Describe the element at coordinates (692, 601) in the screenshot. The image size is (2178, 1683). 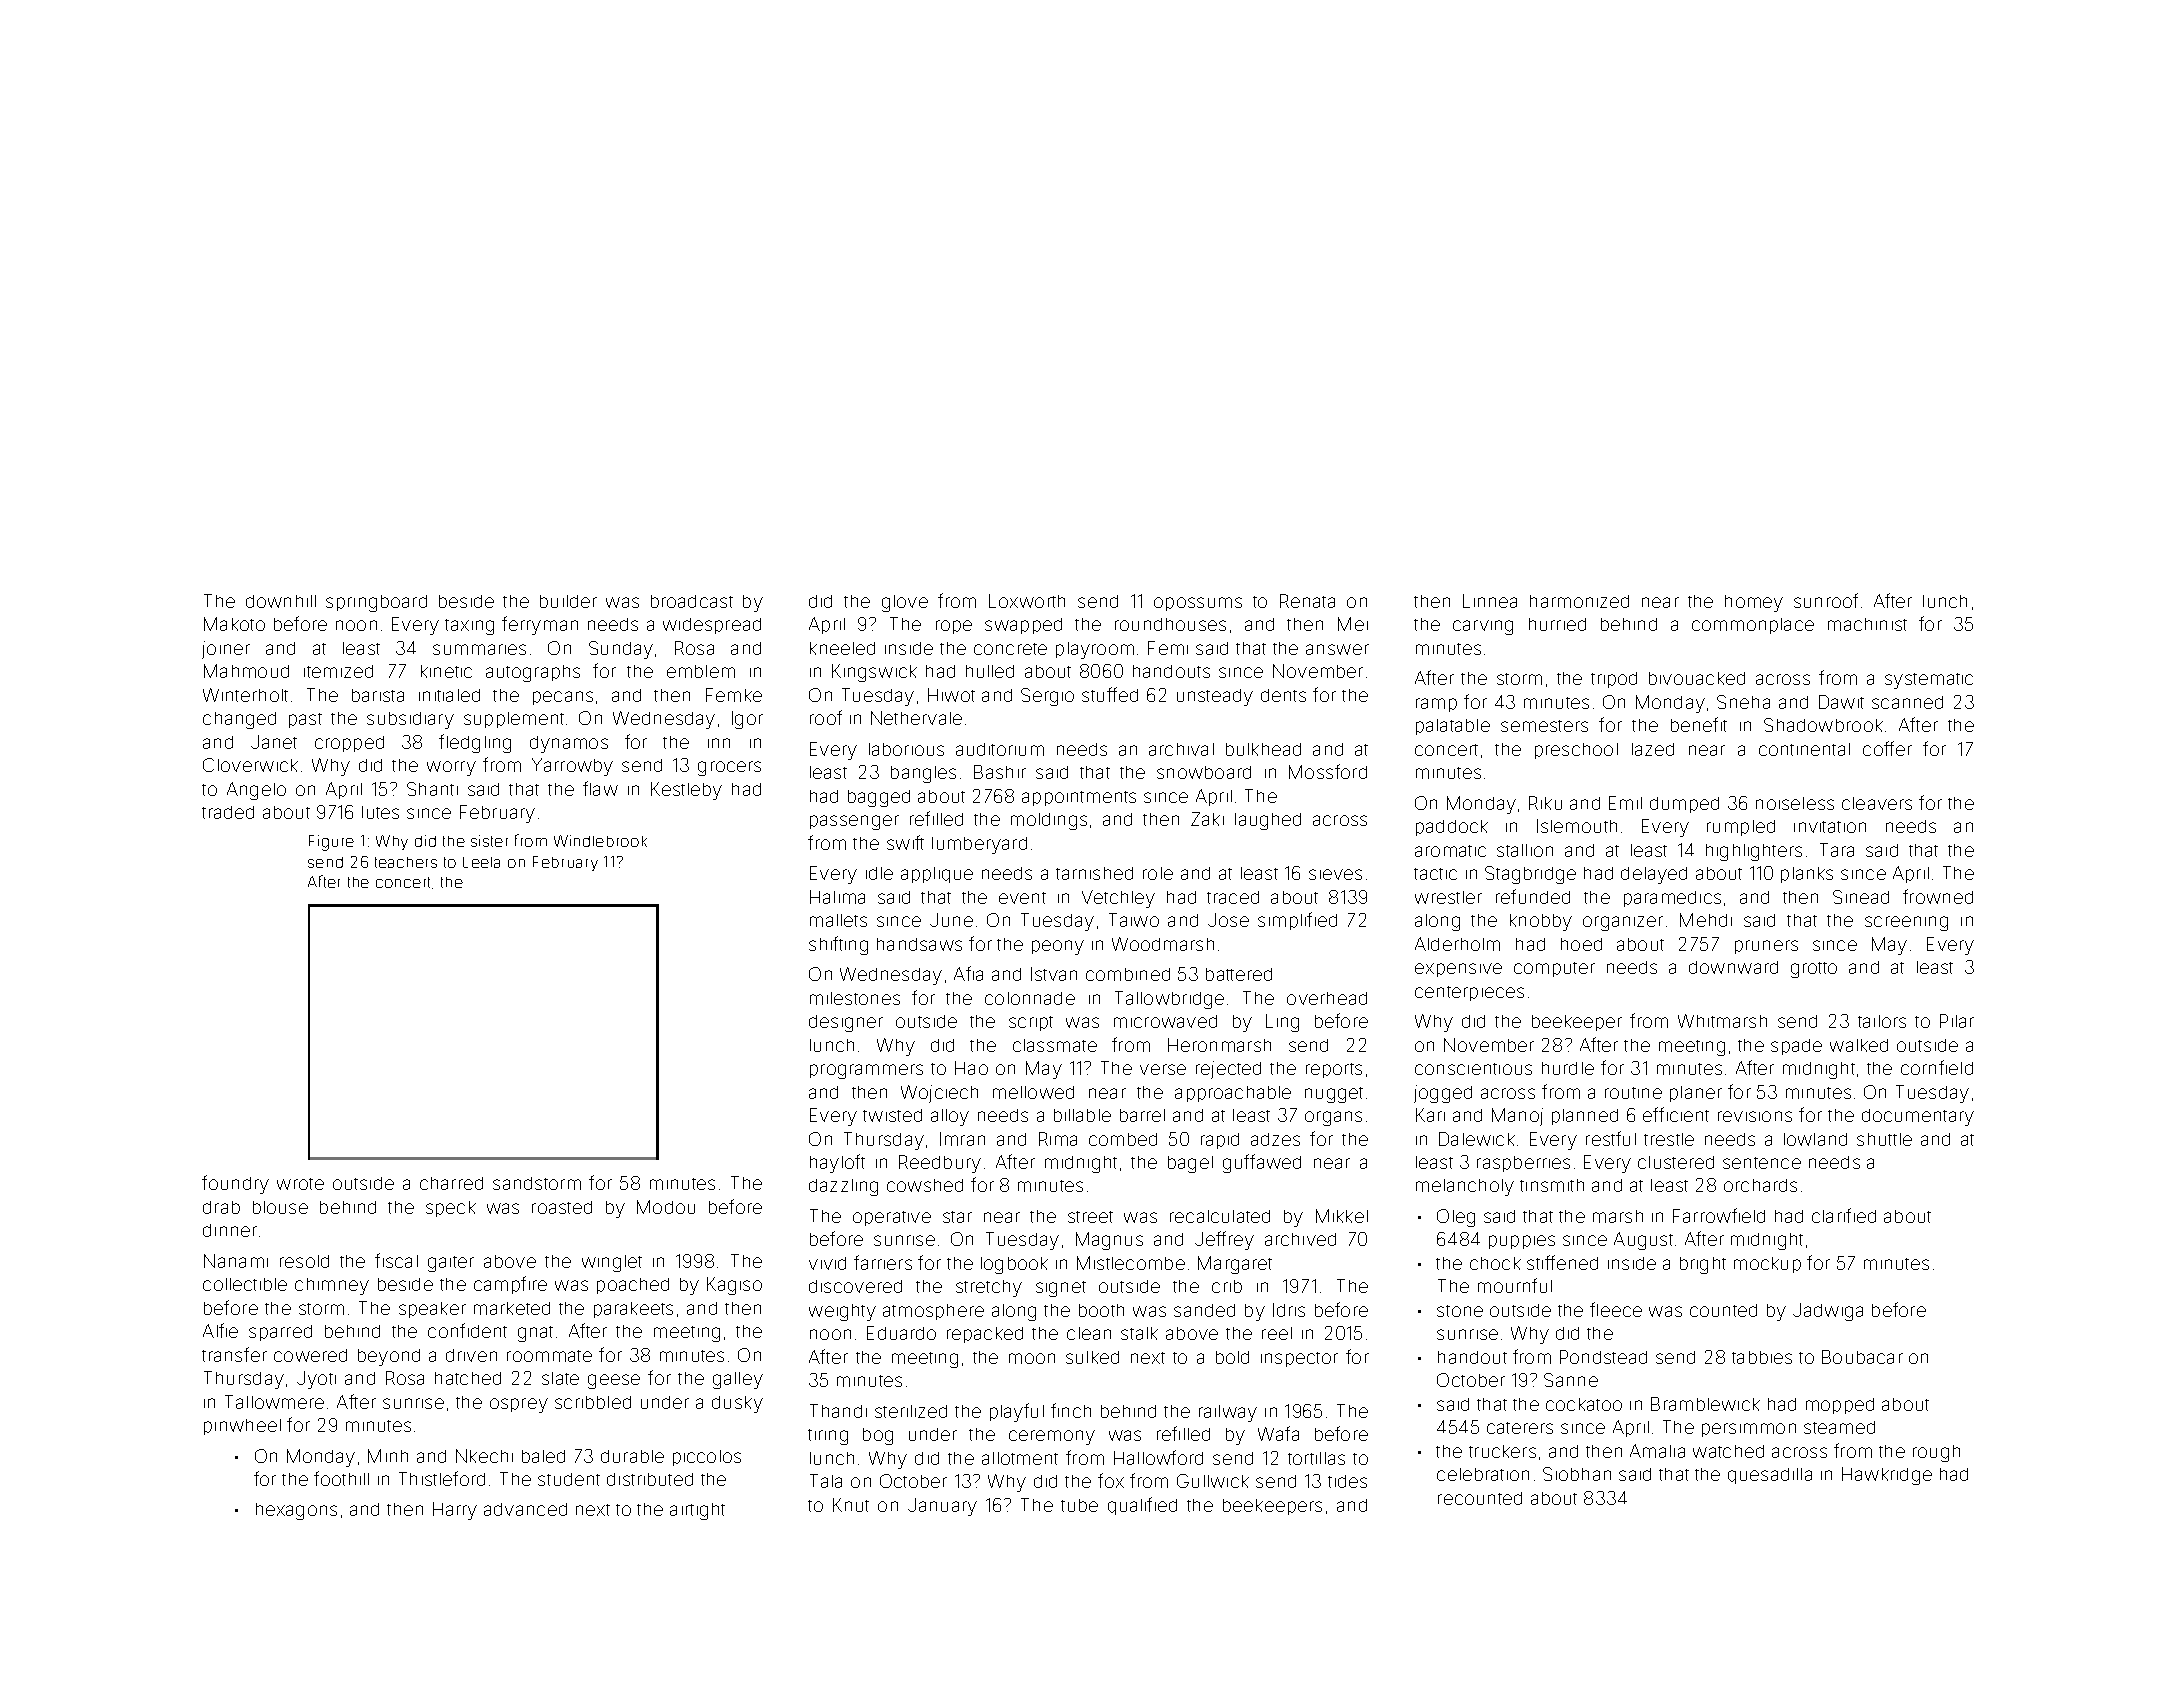
I see `broadcast` at that location.
